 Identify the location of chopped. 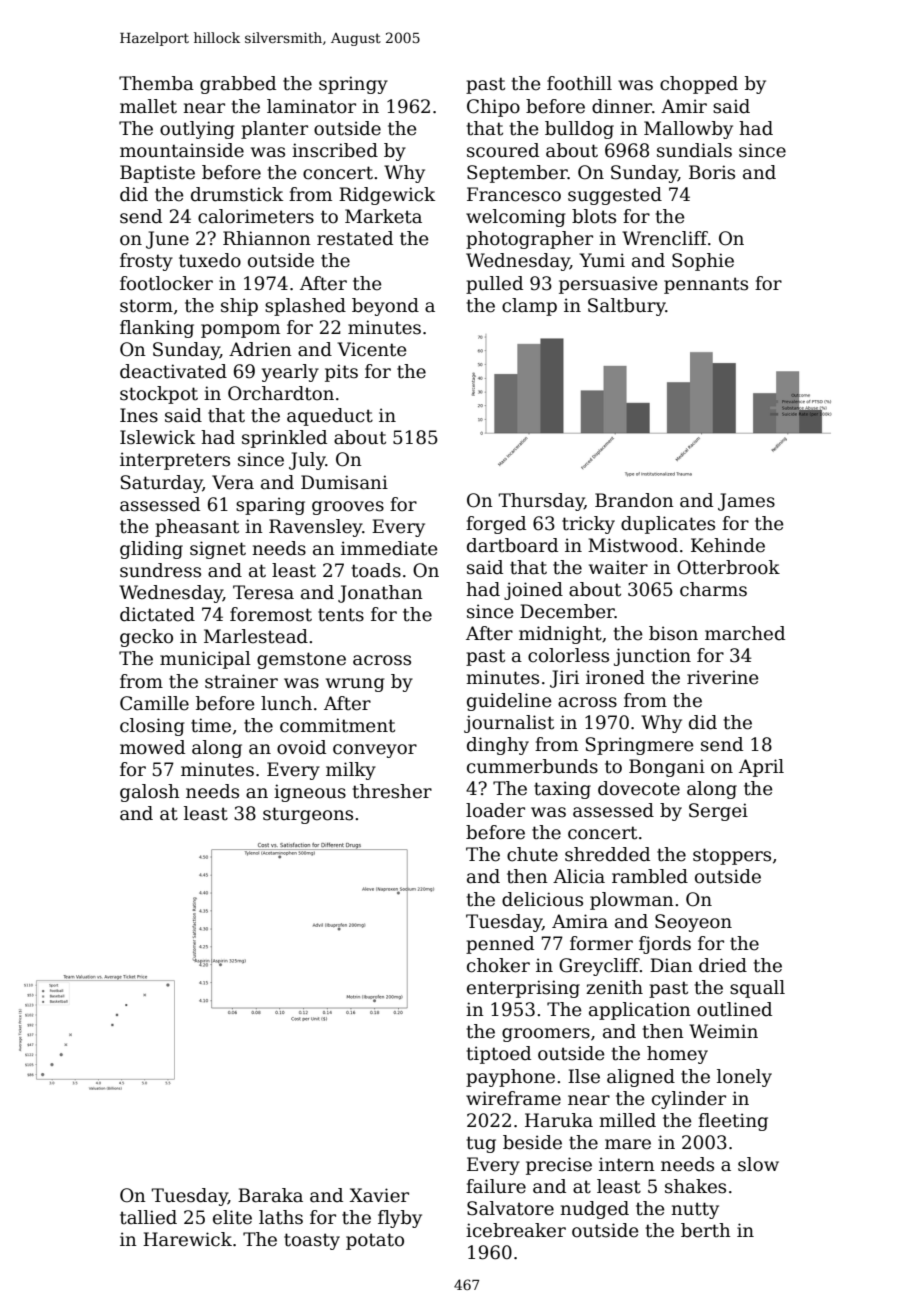
(699, 85).
